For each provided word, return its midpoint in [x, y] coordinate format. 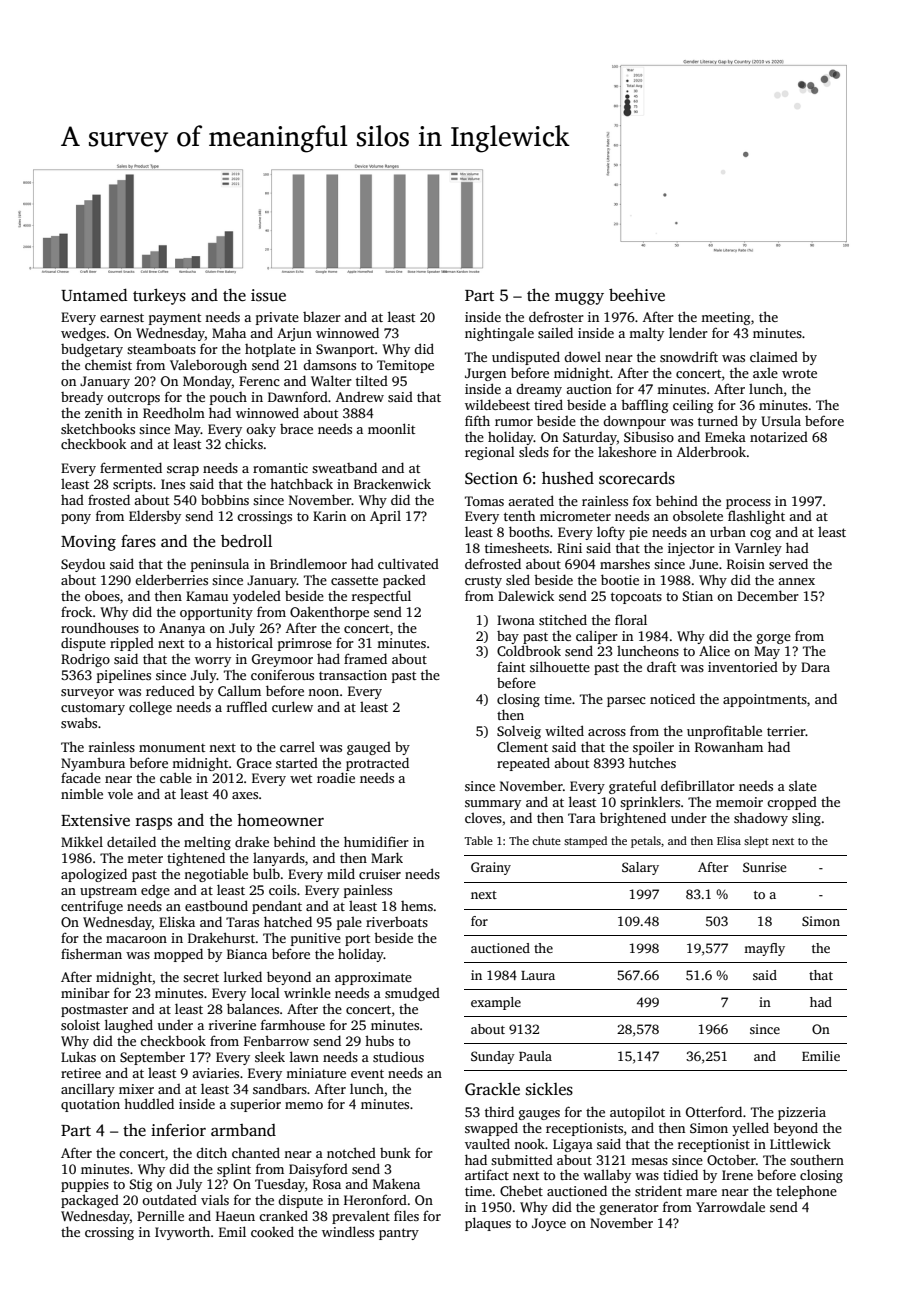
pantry [399, 1234]
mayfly [764, 949]
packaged [90, 1201]
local [265, 993]
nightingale [499, 334]
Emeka [725, 436]
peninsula [220, 565]
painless [368, 891]
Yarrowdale [730, 1206]
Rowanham [729, 746]
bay [508, 637]
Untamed [94, 295]
